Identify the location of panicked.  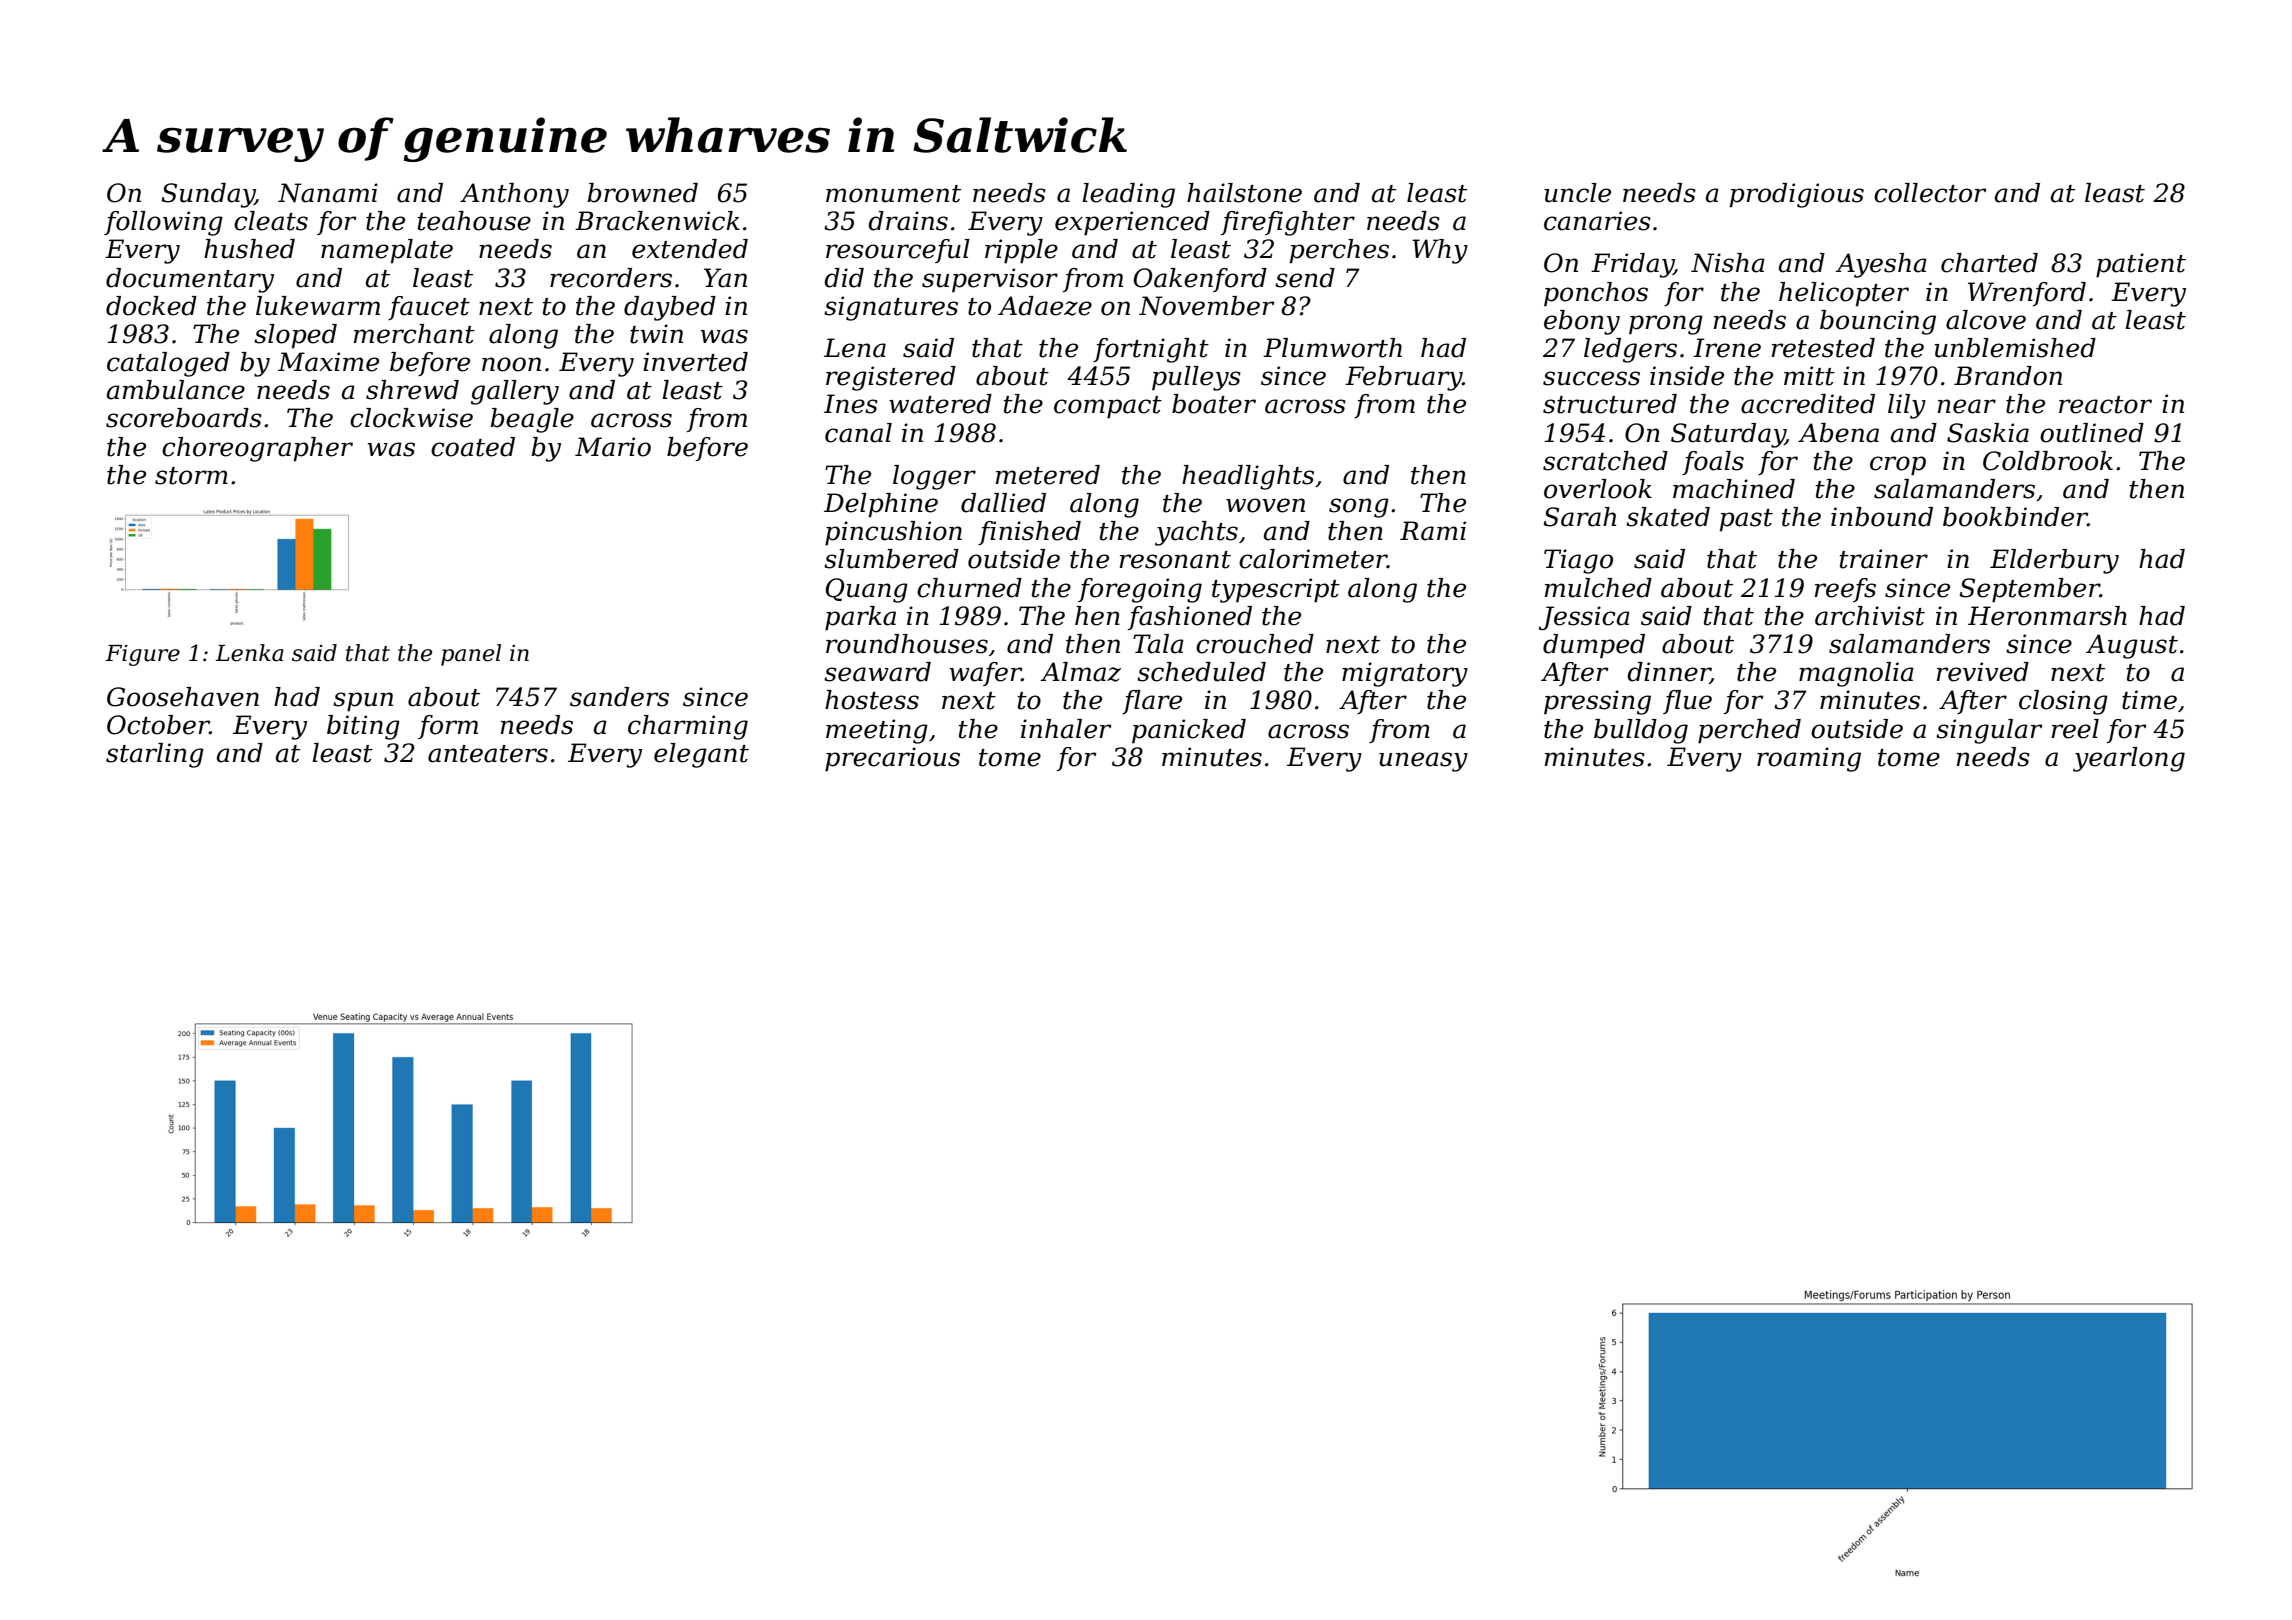
(1189, 731).
